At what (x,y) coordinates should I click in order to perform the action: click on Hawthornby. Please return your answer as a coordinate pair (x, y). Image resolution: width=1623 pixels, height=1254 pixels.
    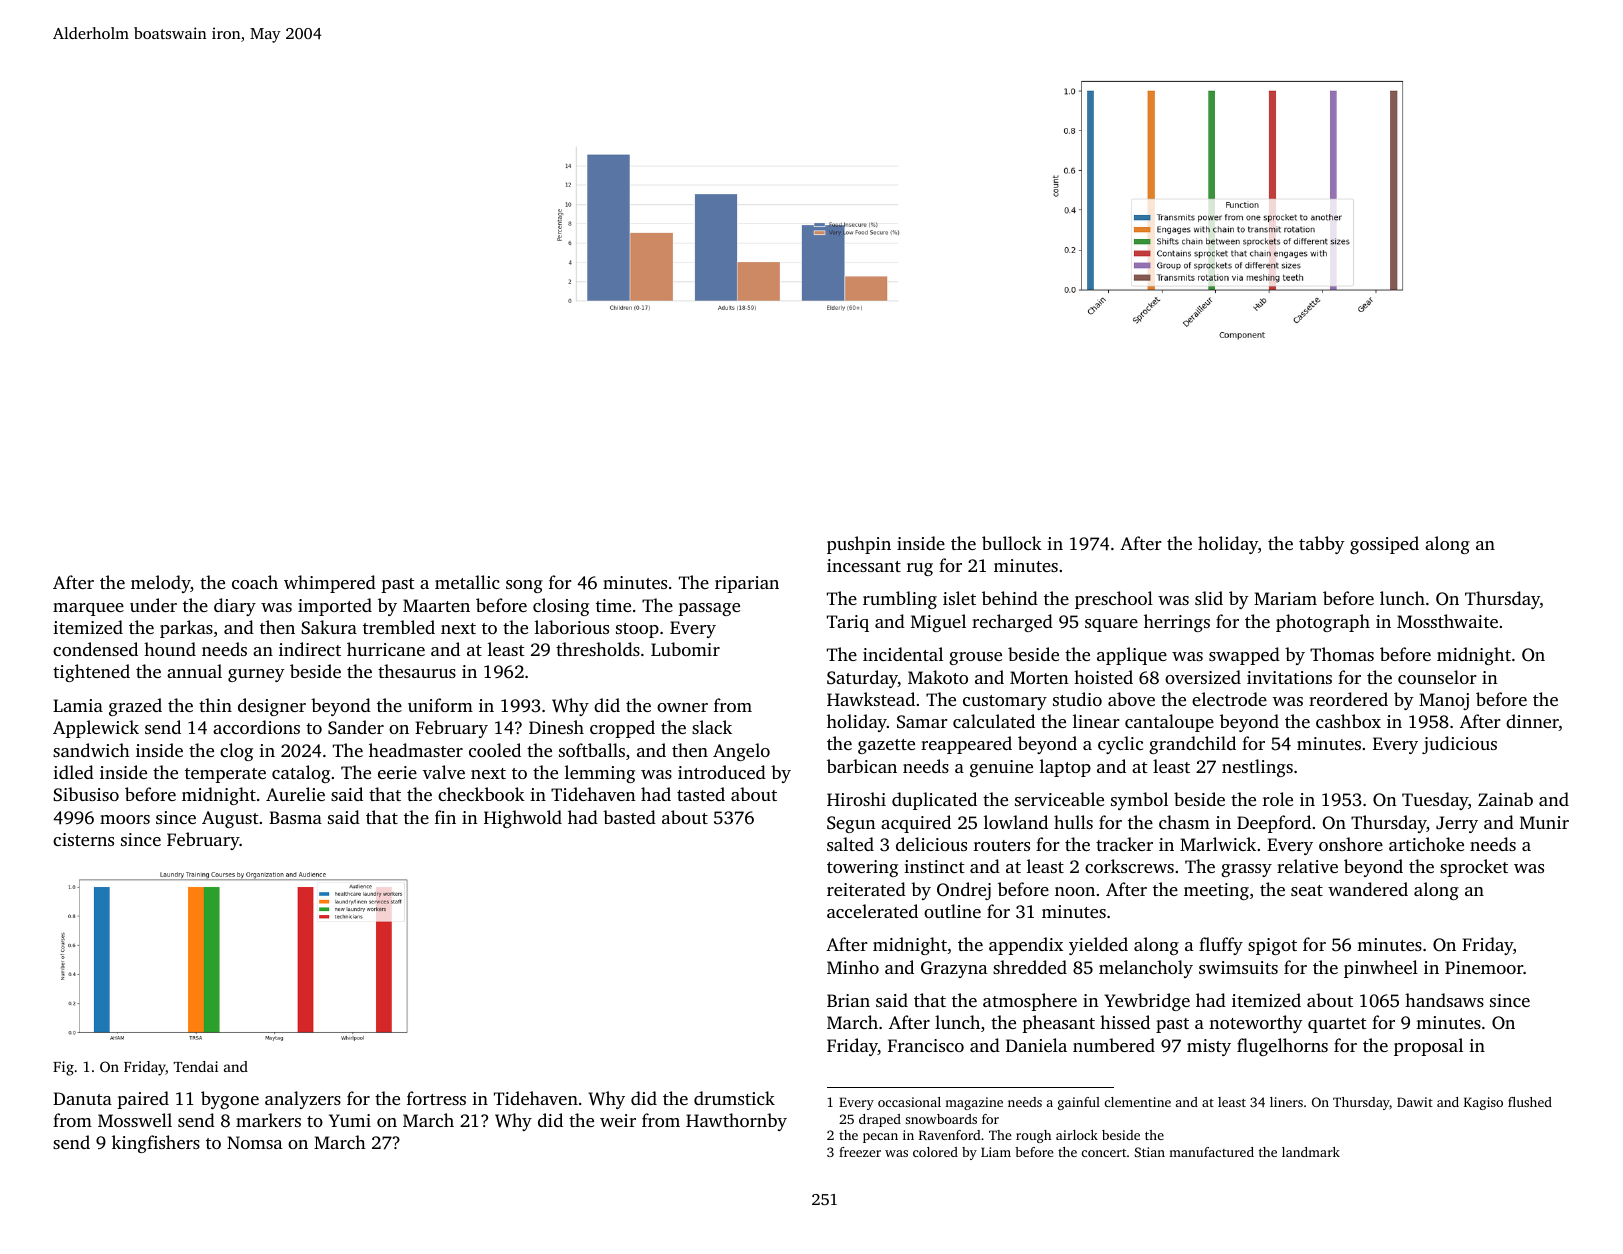
    Looking at the image, I should click on (736, 1122).
